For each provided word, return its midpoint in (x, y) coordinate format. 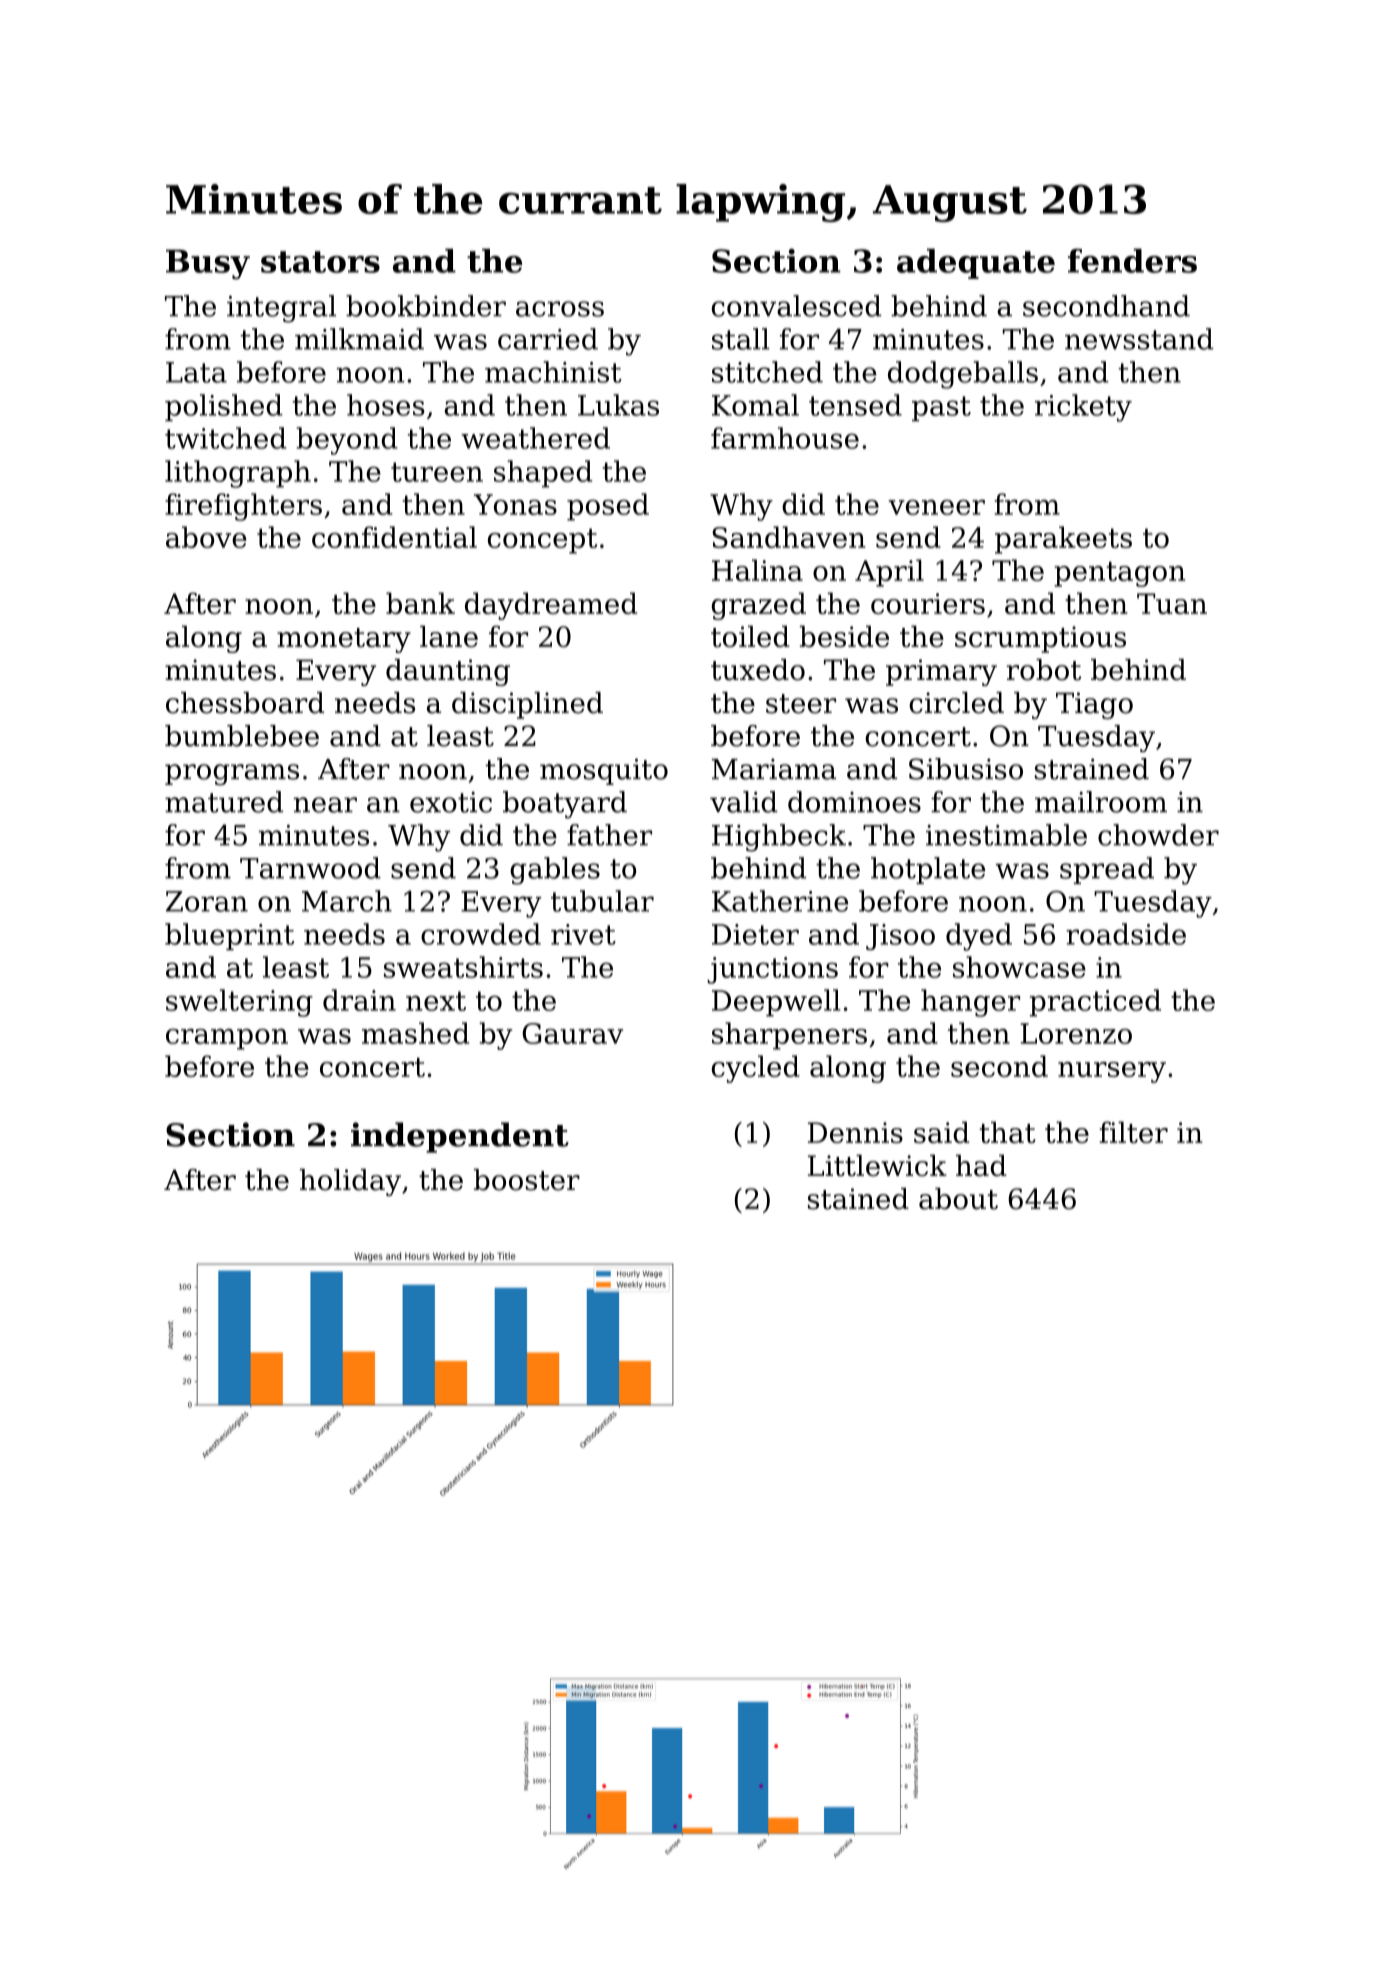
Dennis (855, 1132)
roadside (1126, 934)
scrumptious (1040, 639)
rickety (1083, 408)
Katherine (780, 901)
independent (460, 1137)
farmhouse (785, 438)
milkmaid (359, 339)
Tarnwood (310, 868)
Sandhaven (788, 537)
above (206, 537)
